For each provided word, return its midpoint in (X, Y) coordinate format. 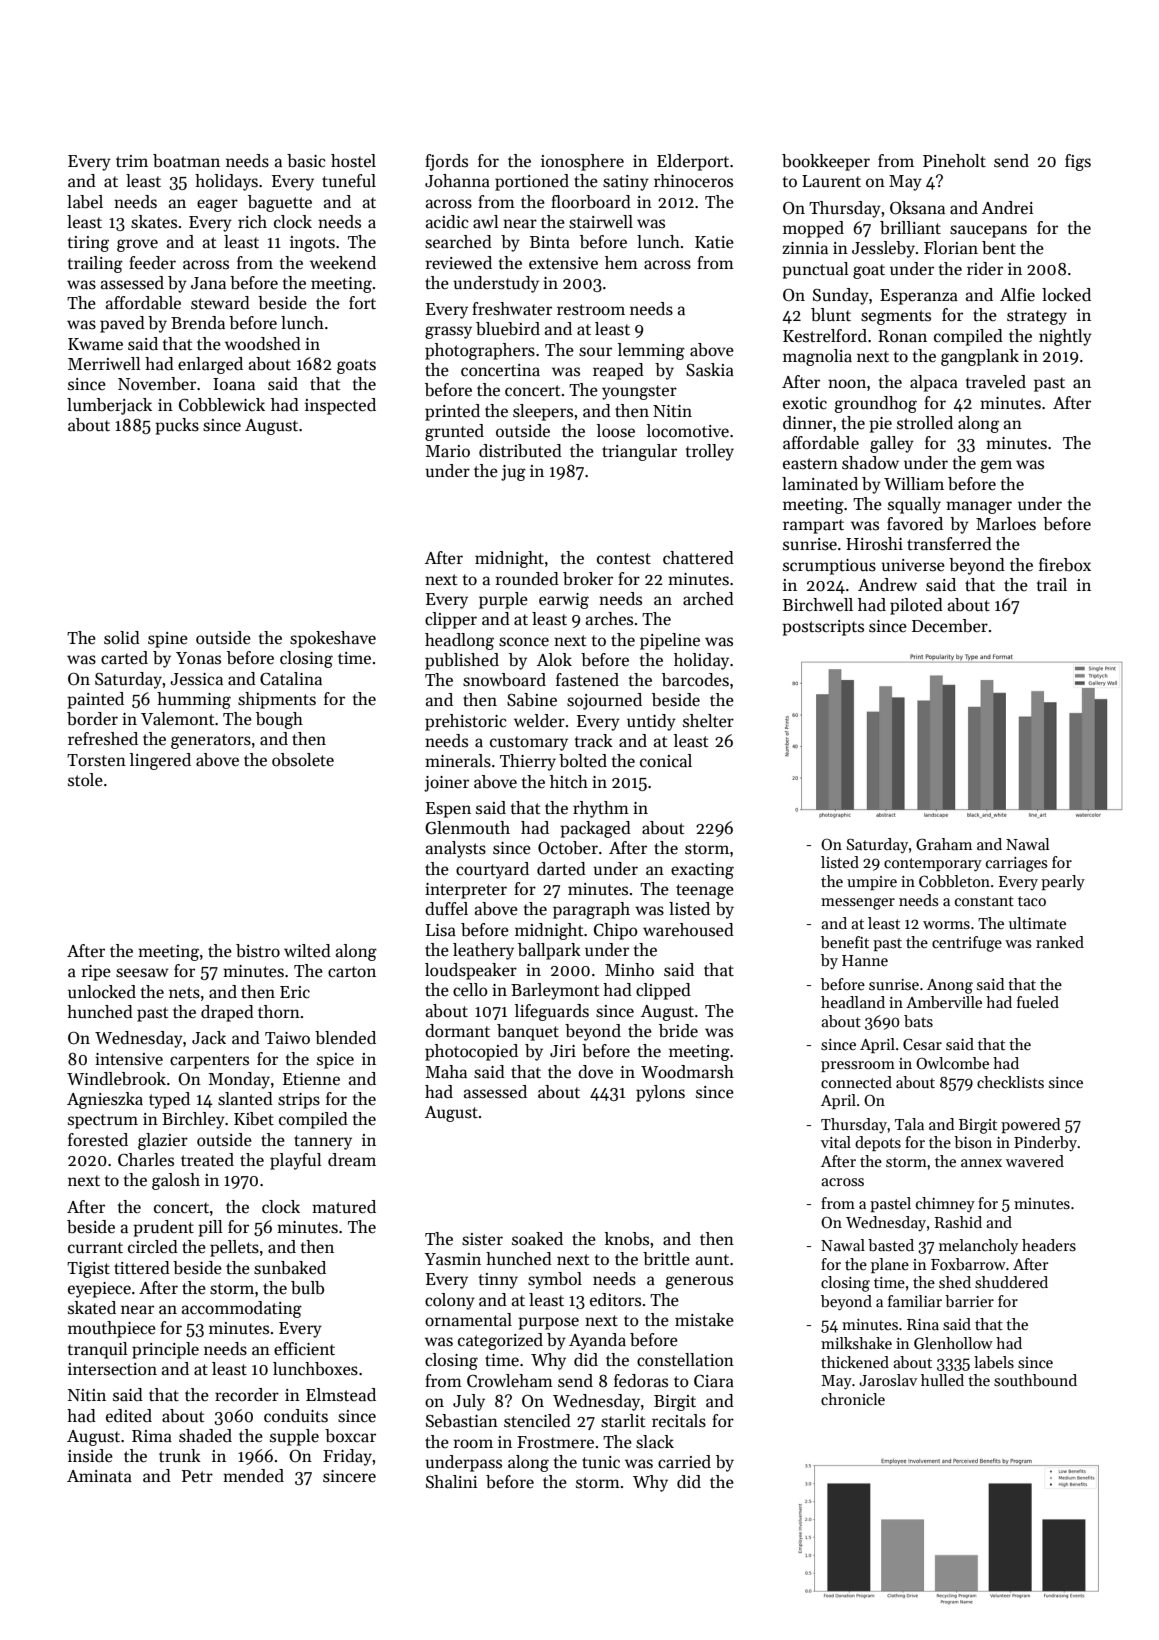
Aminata (99, 1476)
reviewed (459, 263)
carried (684, 1462)
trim (132, 161)
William (914, 483)
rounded (527, 579)
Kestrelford (825, 336)
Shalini (451, 1482)
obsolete (303, 760)
